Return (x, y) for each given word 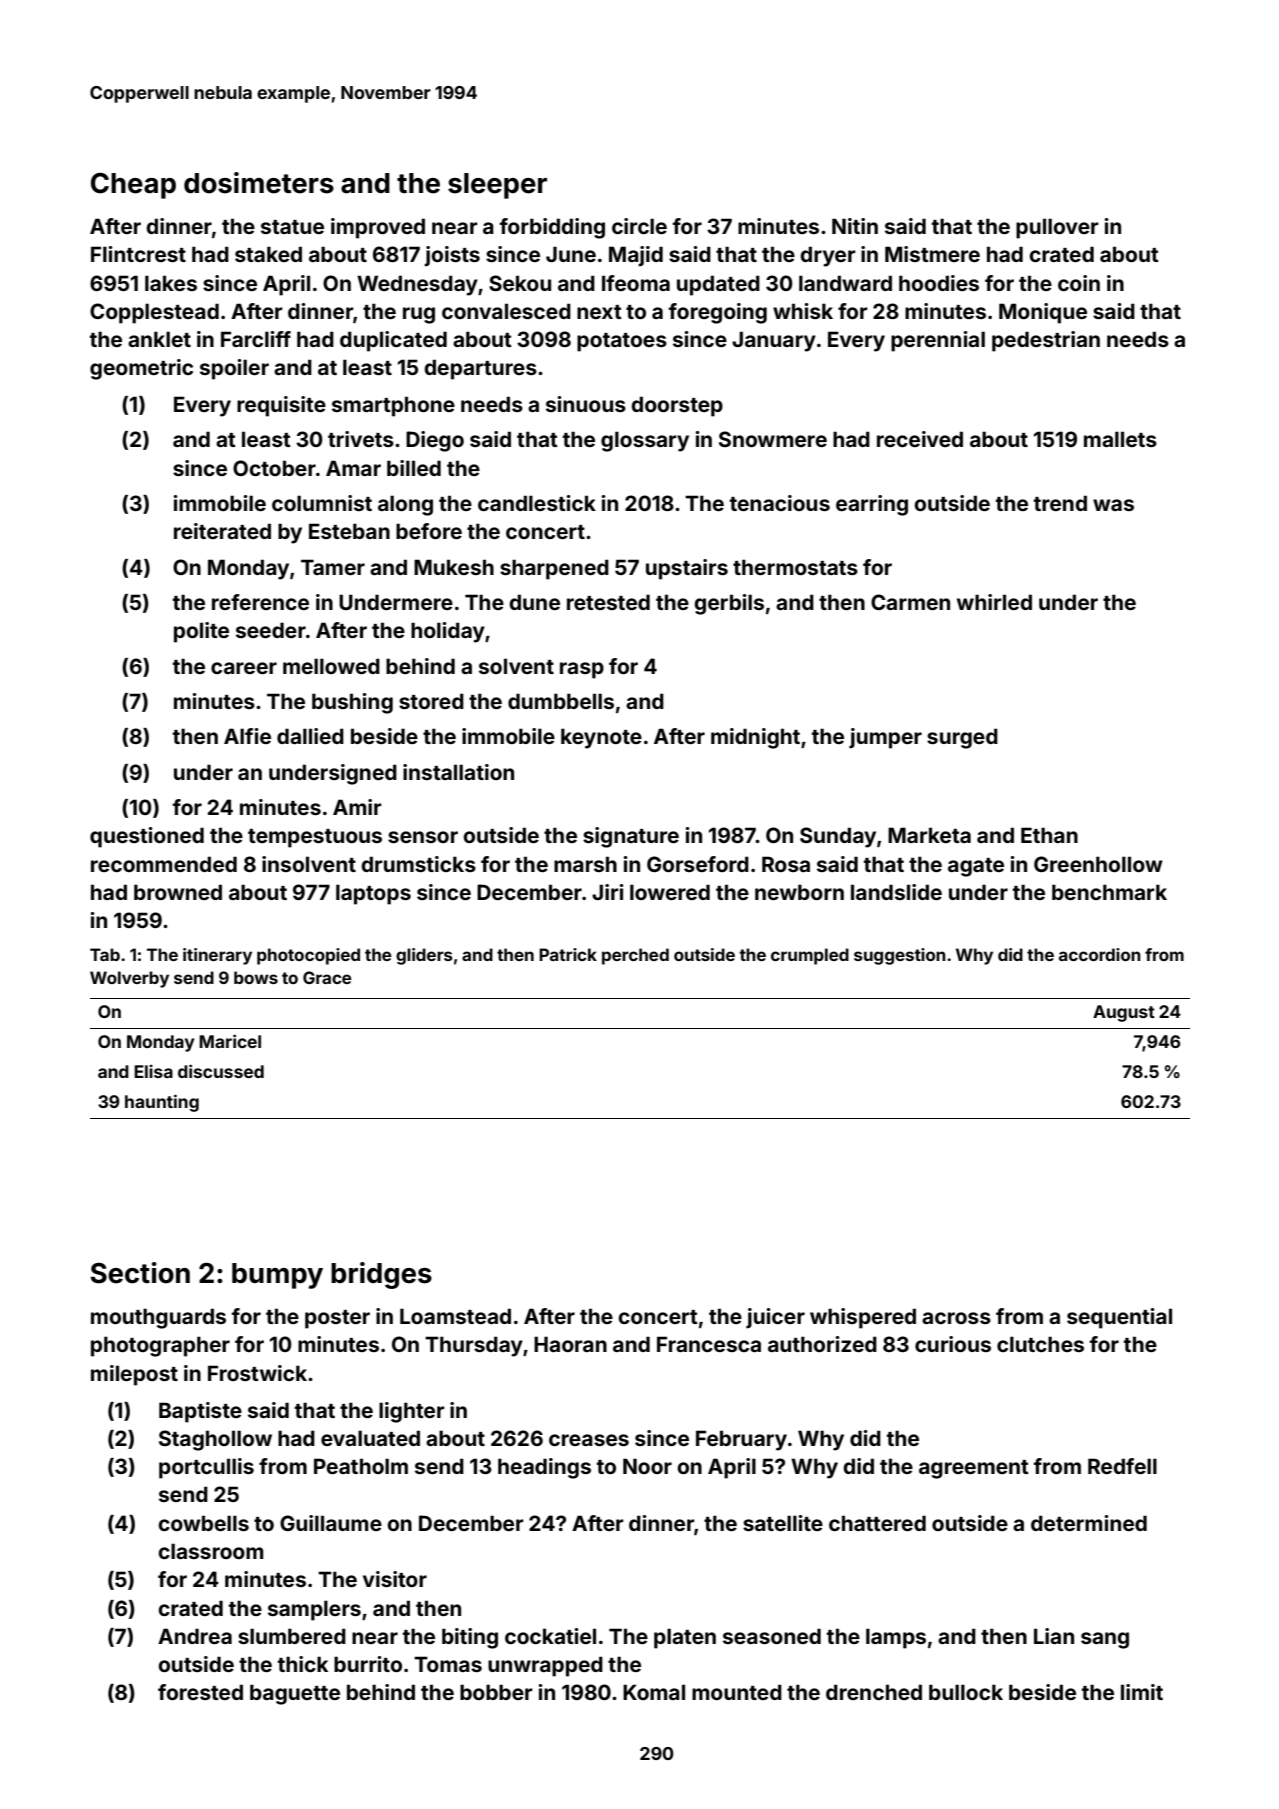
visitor (395, 1579)
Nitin (855, 226)
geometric (141, 369)
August (1124, 1013)
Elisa (153, 1071)
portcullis (206, 1468)
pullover (1057, 228)
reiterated (222, 531)
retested (608, 602)
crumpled (810, 956)
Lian (1054, 1636)
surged (962, 738)
